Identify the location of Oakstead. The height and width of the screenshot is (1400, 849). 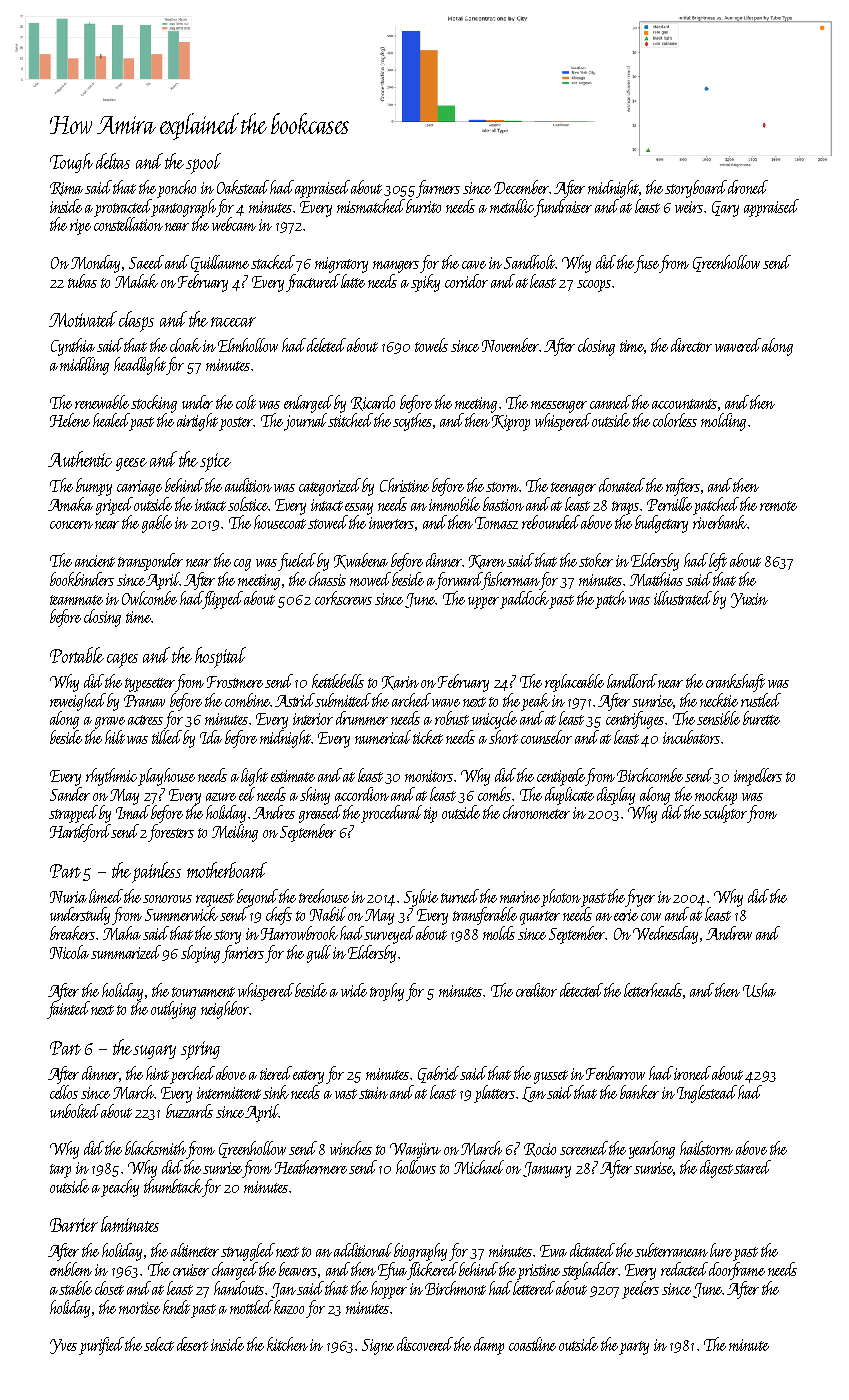
(244, 187).
